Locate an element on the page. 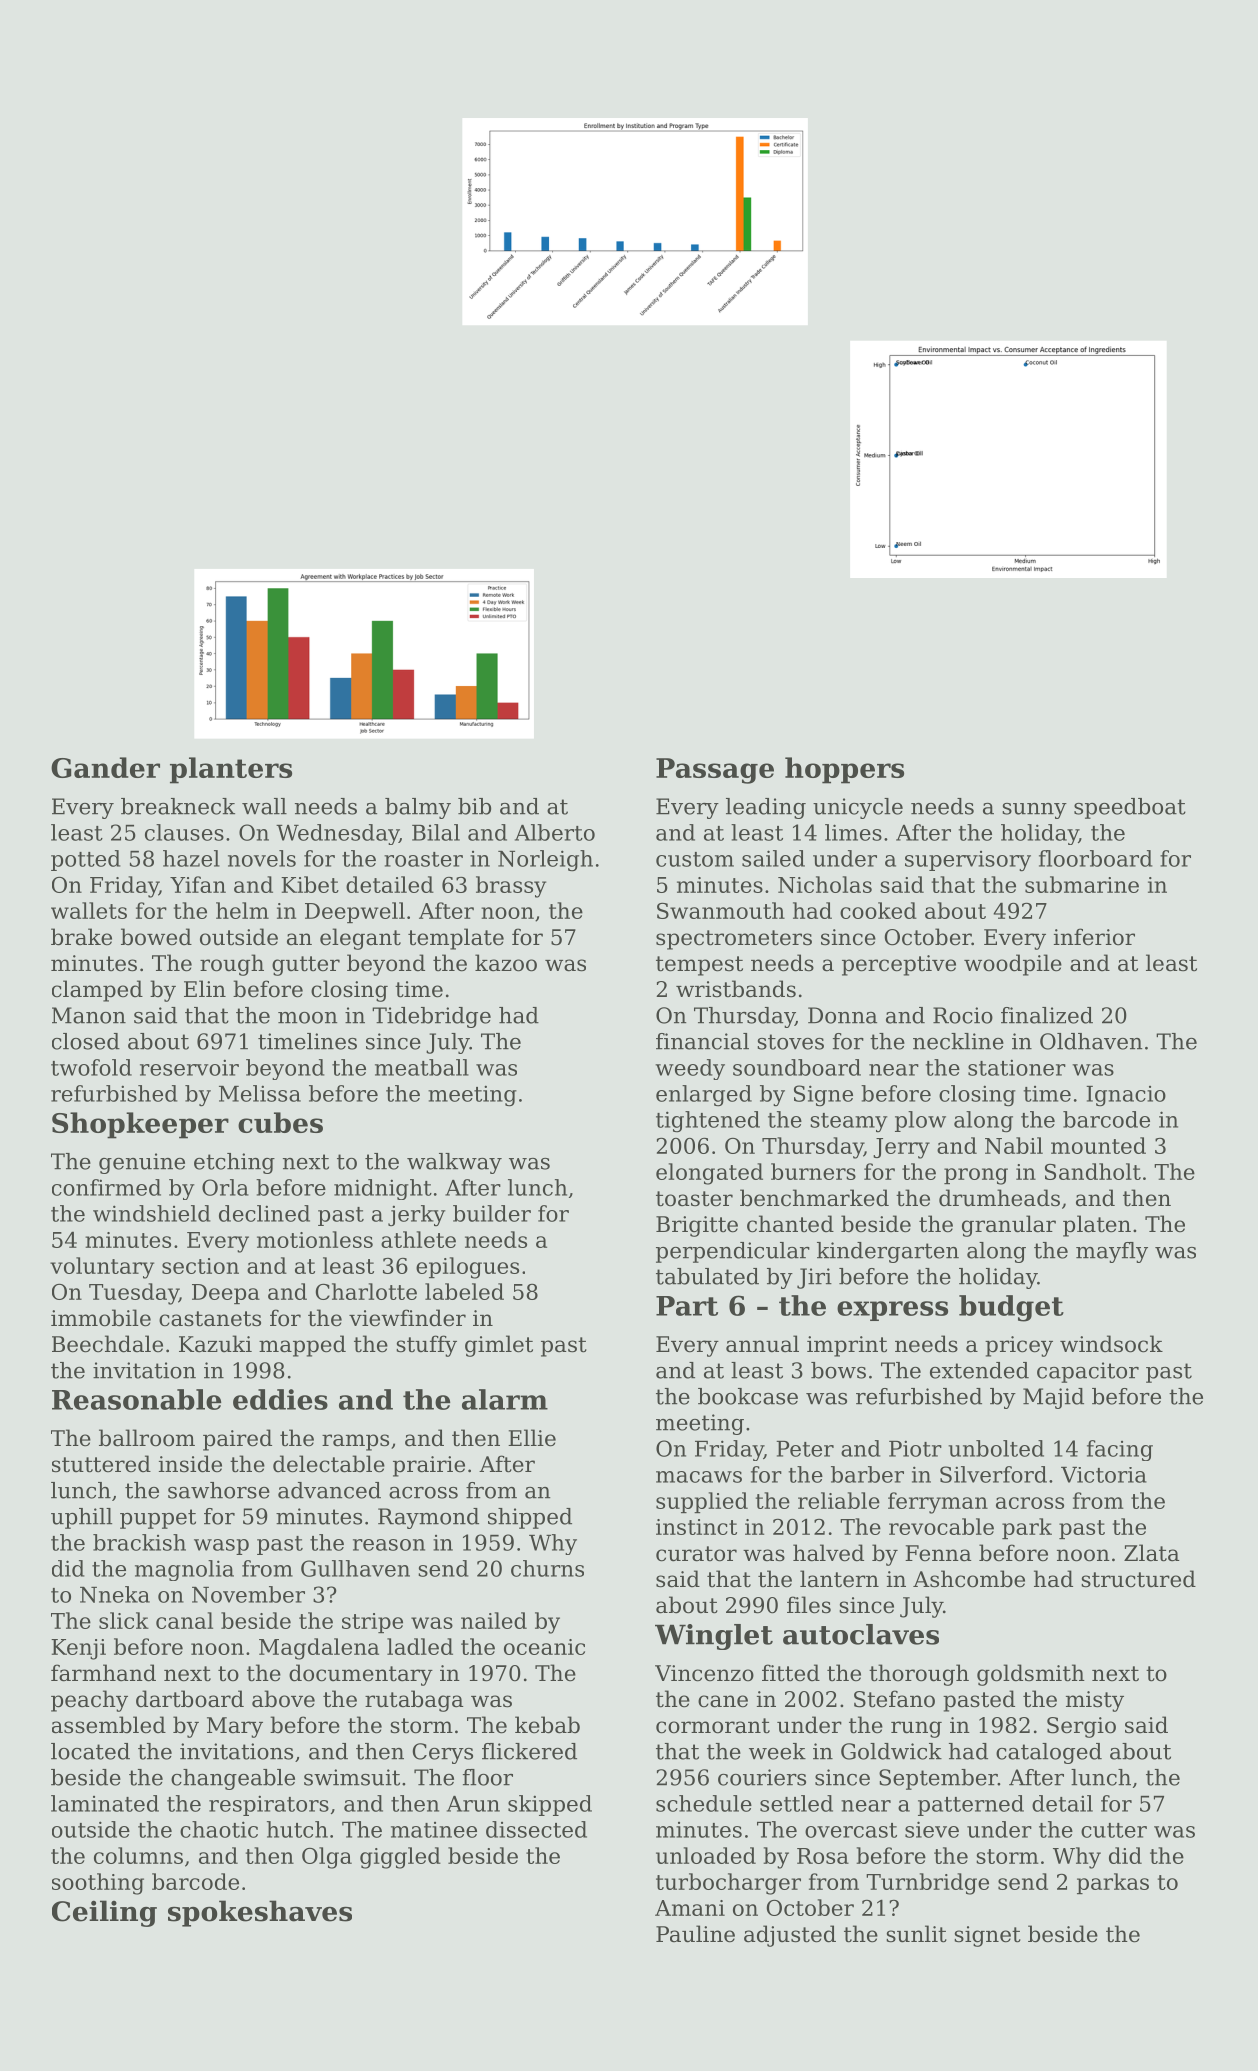  cataloged is located at coordinates (1049, 1753).
